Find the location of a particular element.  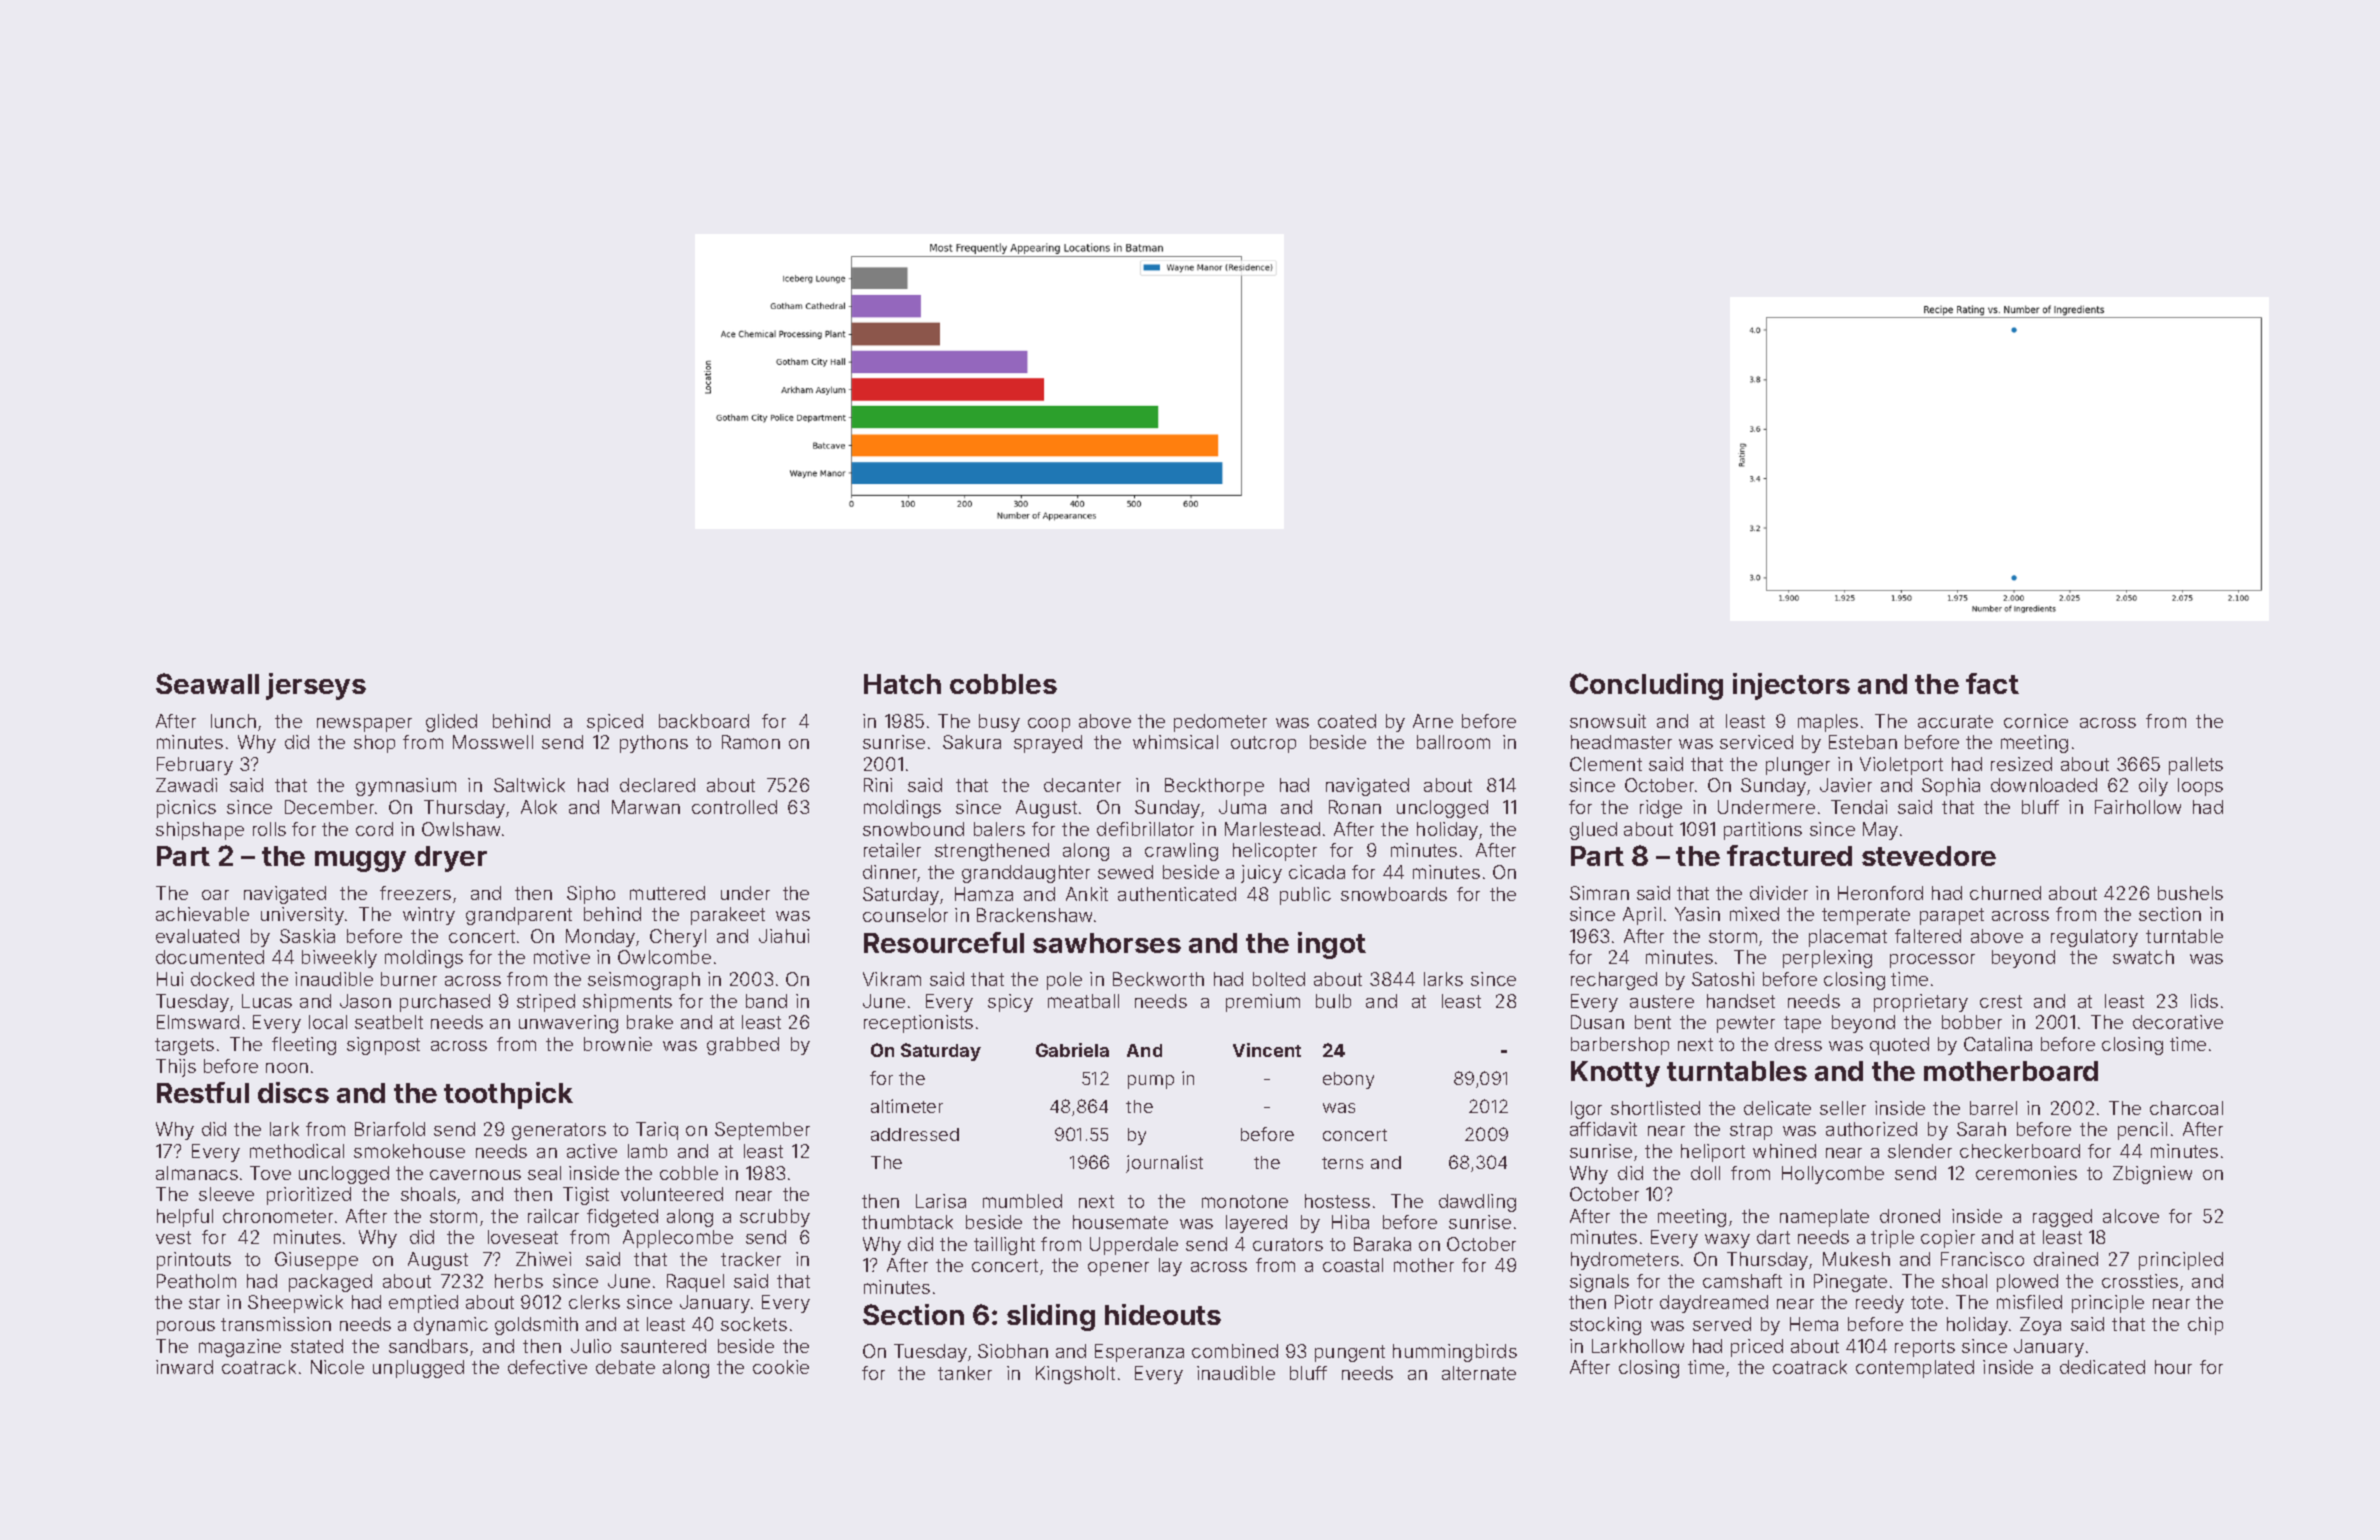

delicate is located at coordinates (1777, 1108).
